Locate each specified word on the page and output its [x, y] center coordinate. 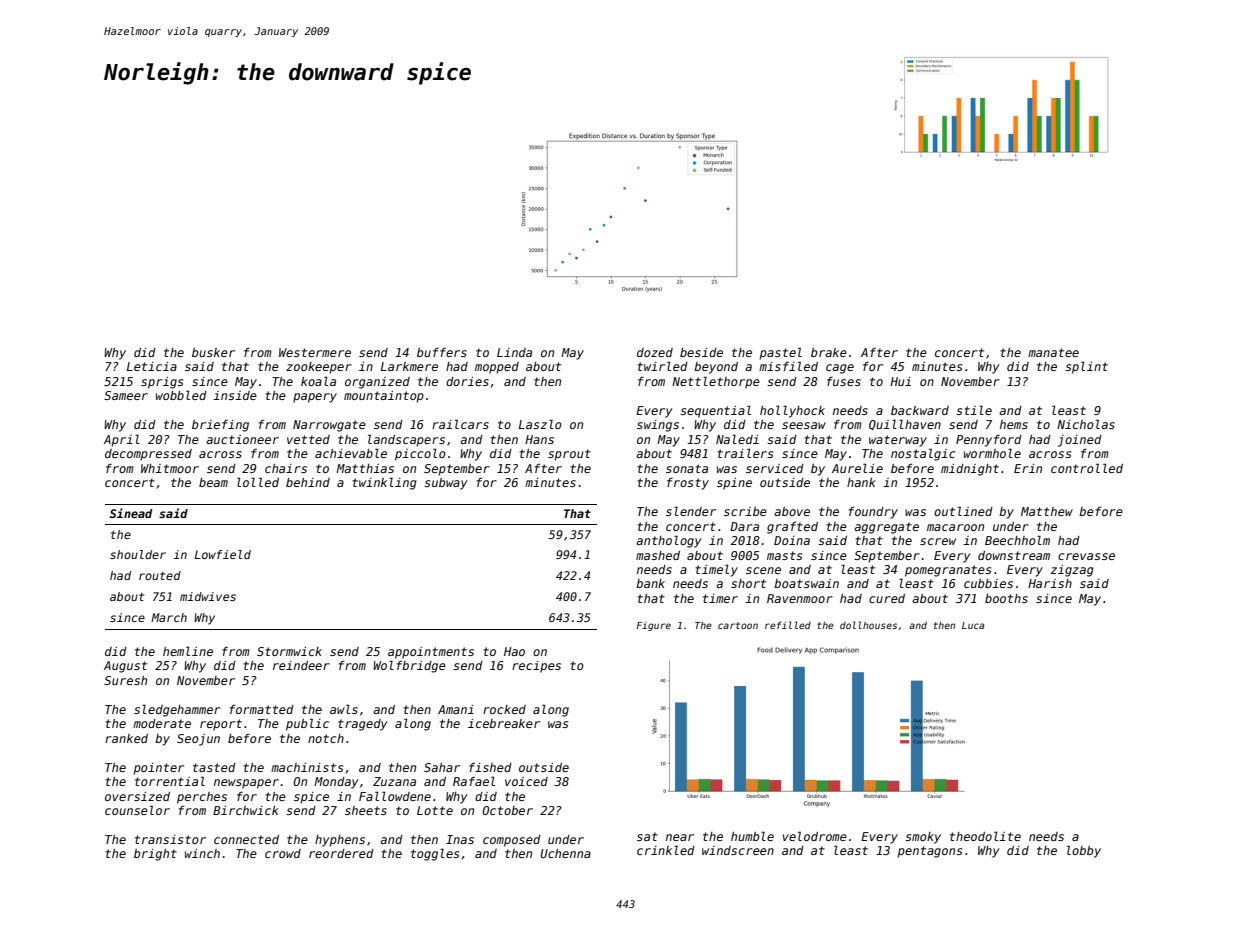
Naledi [737, 439]
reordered [341, 853]
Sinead [131, 513]
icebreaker [504, 723]
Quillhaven [905, 424]
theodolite [985, 836]
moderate [162, 723]
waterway [898, 441]
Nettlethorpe [716, 382]
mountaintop [384, 397]
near [680, 837]
